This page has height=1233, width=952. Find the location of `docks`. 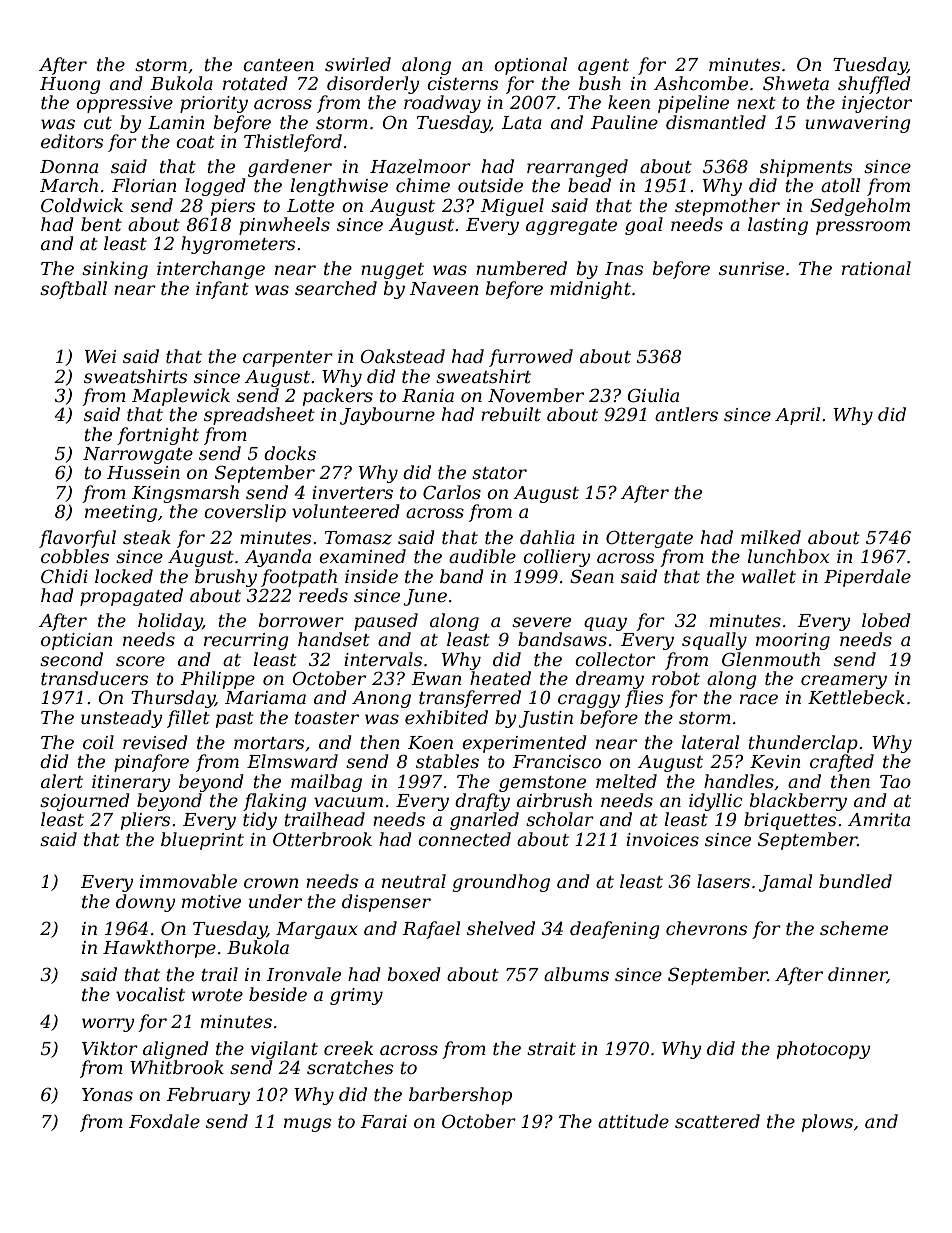

docks is located at coordinates (290, 453).
